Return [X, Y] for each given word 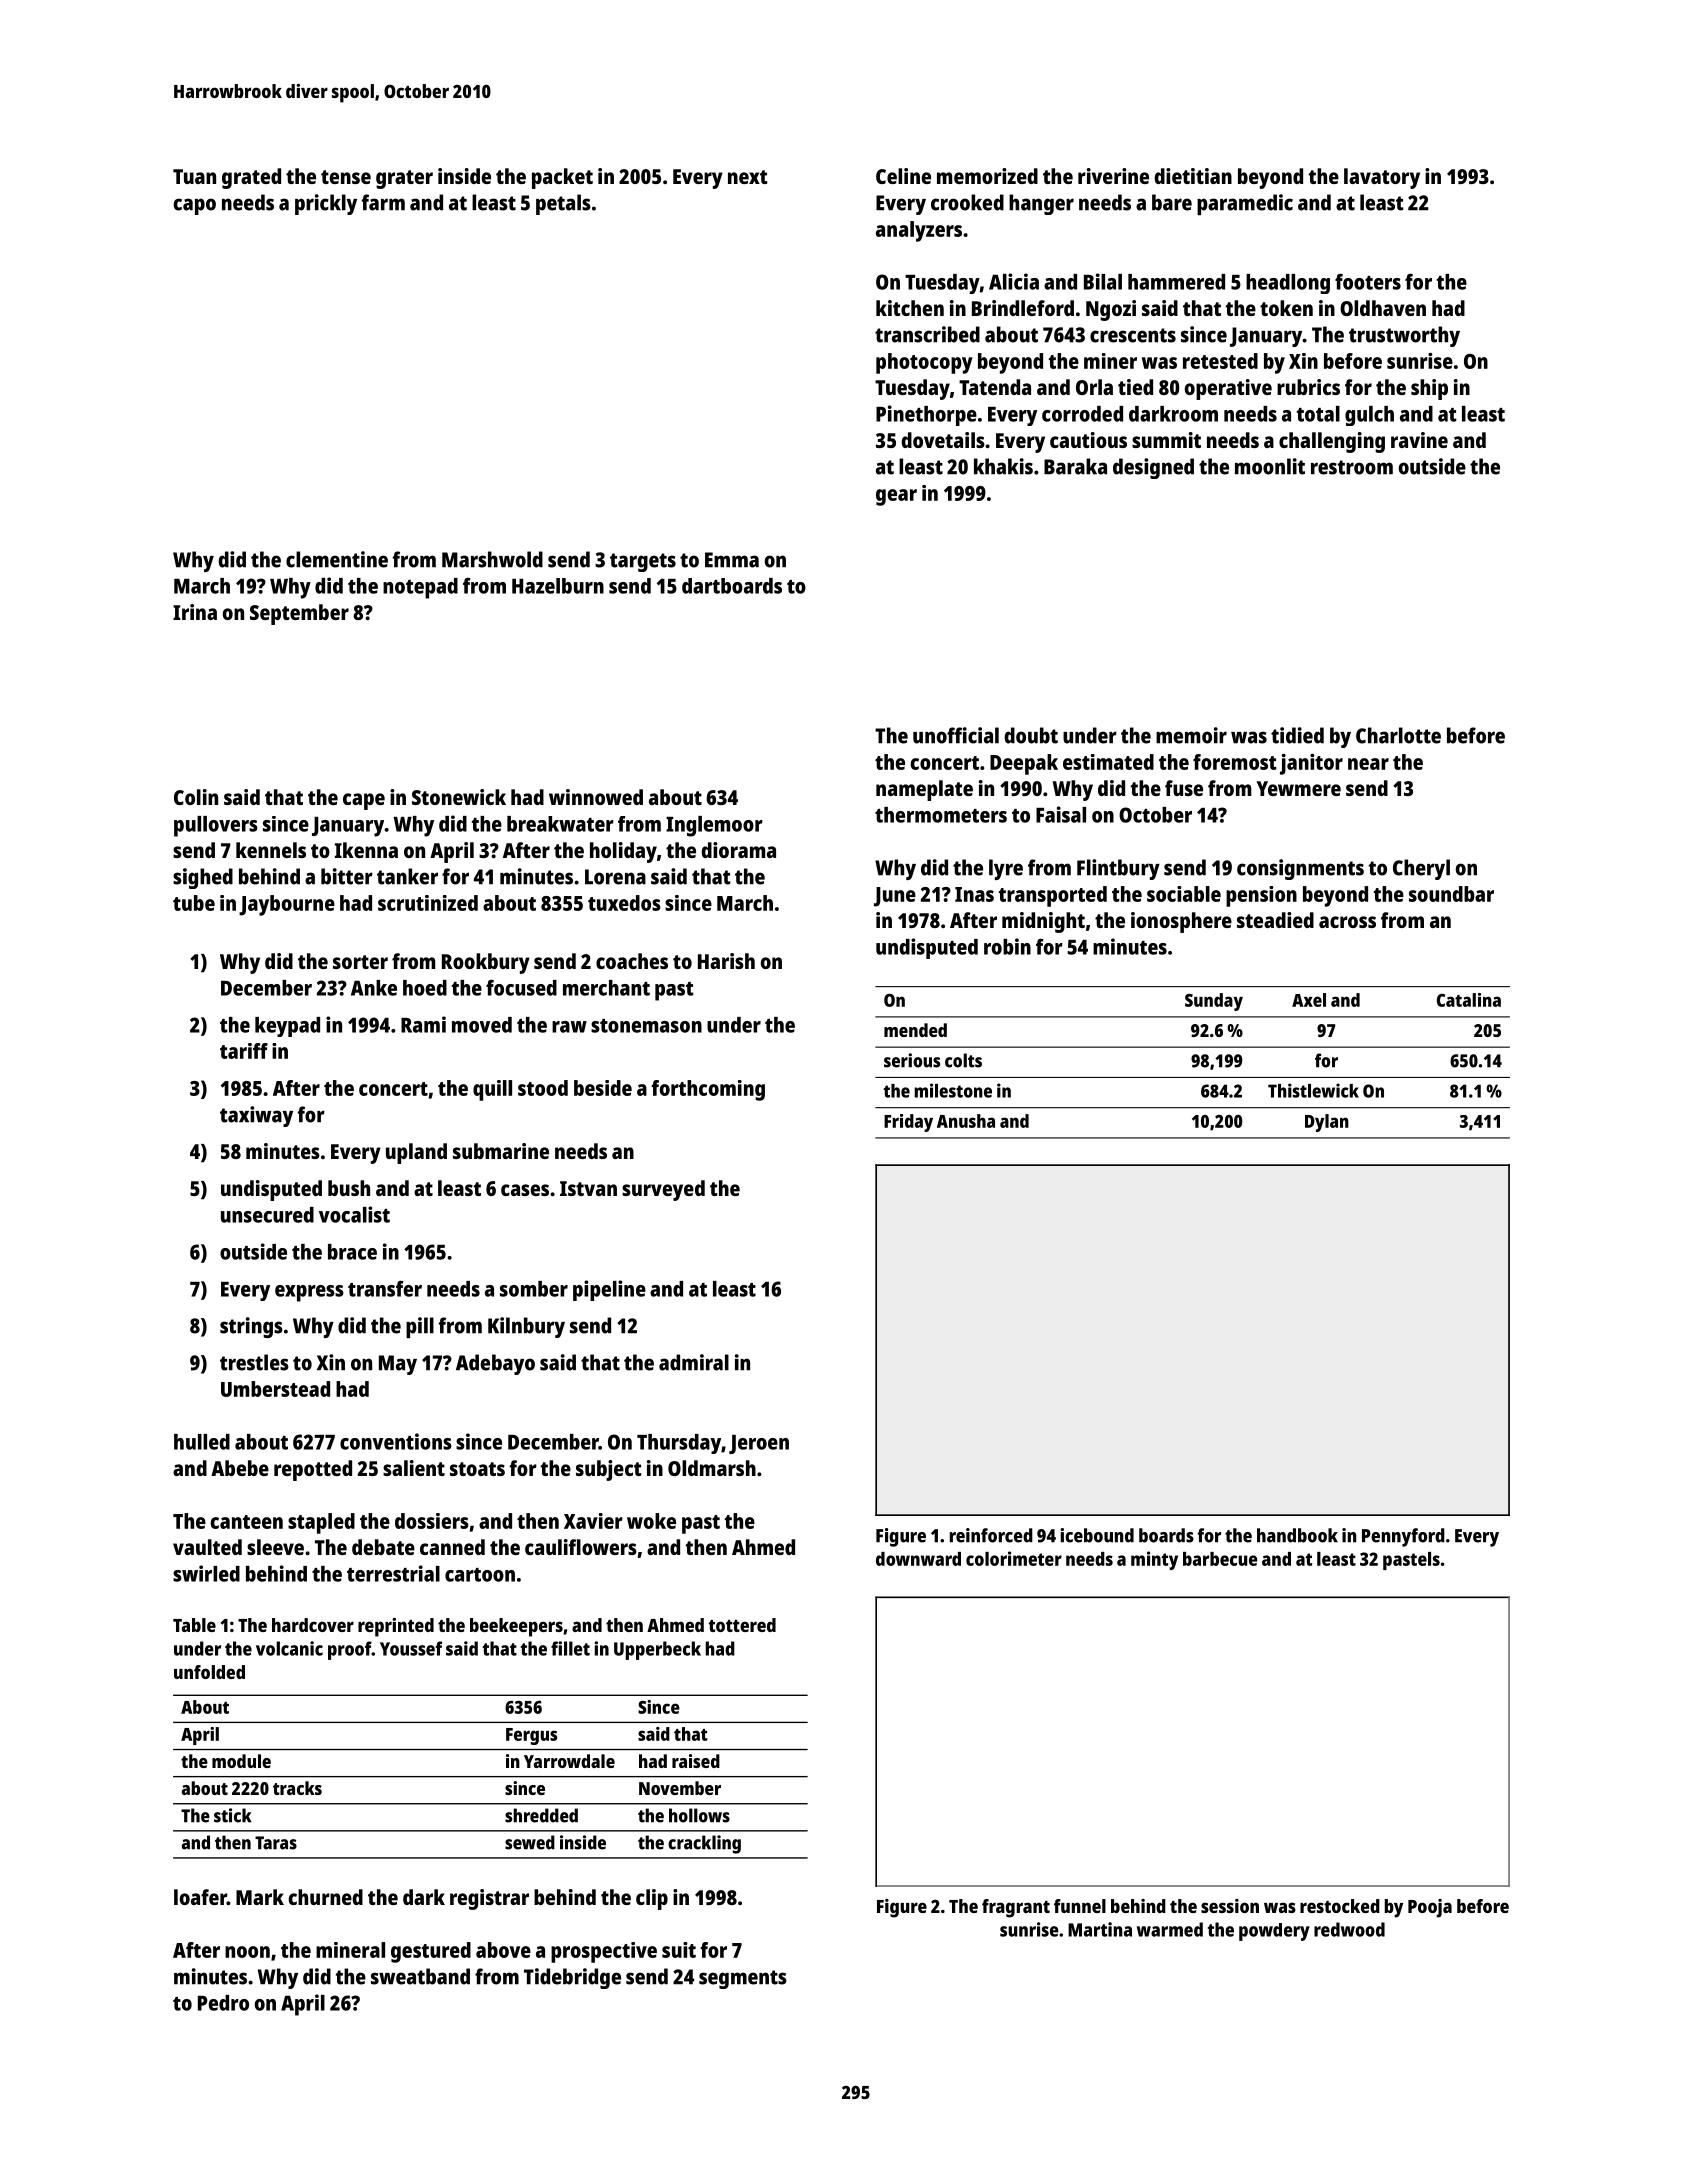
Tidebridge [572, 1978]
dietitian [1193, 176]
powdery [1274, 1932]
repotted [313, 1470]
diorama [738, 850]
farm [383, 202]
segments [743, 1979]
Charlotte [1398, 735]
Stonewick [459, 797]
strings [251, 1327]
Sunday [1214, 1002]
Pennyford [1403, 1537]
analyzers [919, 231]
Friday [908, 1123]
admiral [694, 1362]
